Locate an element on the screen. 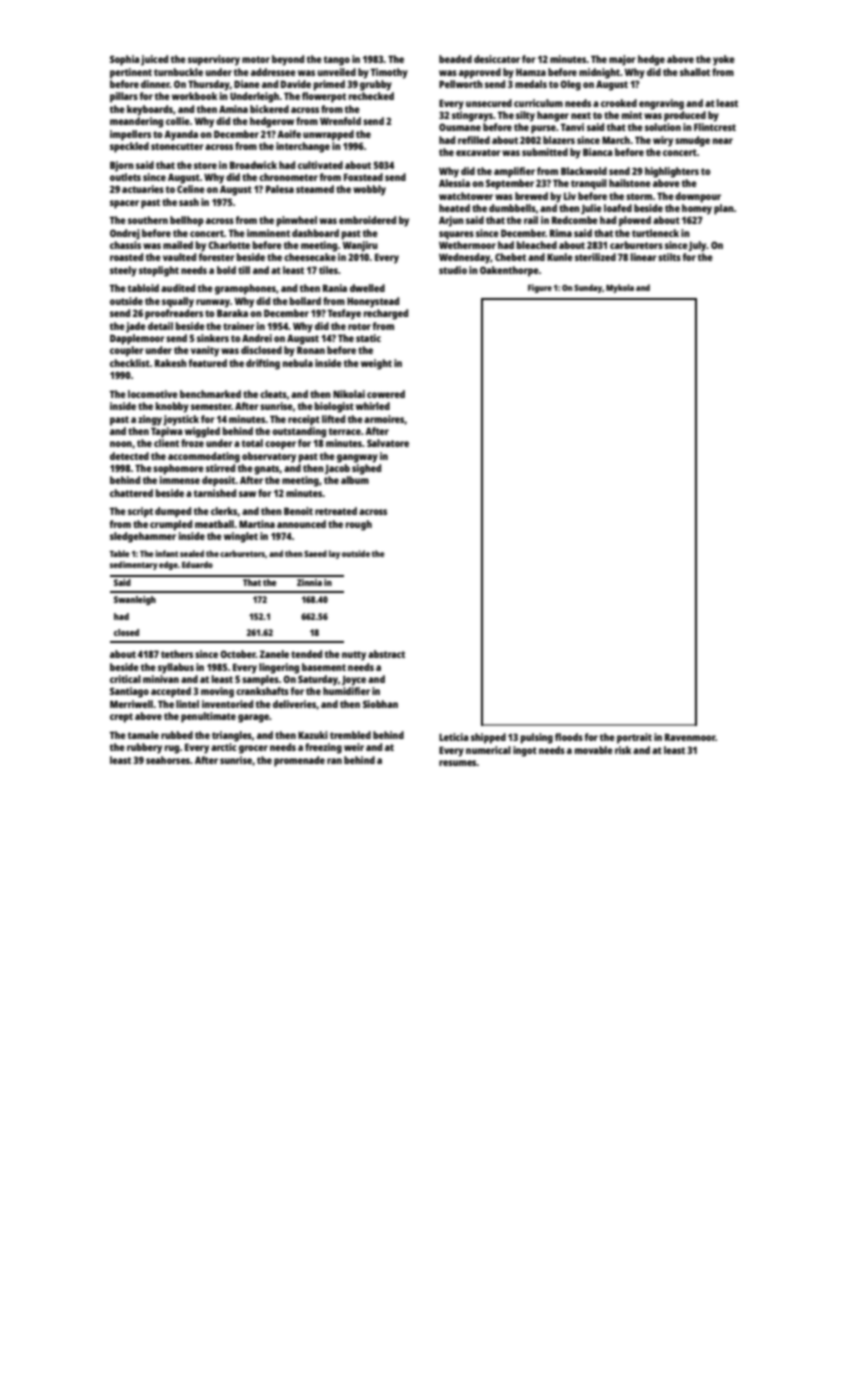  Mykola is located at coordinates (620, 288).
